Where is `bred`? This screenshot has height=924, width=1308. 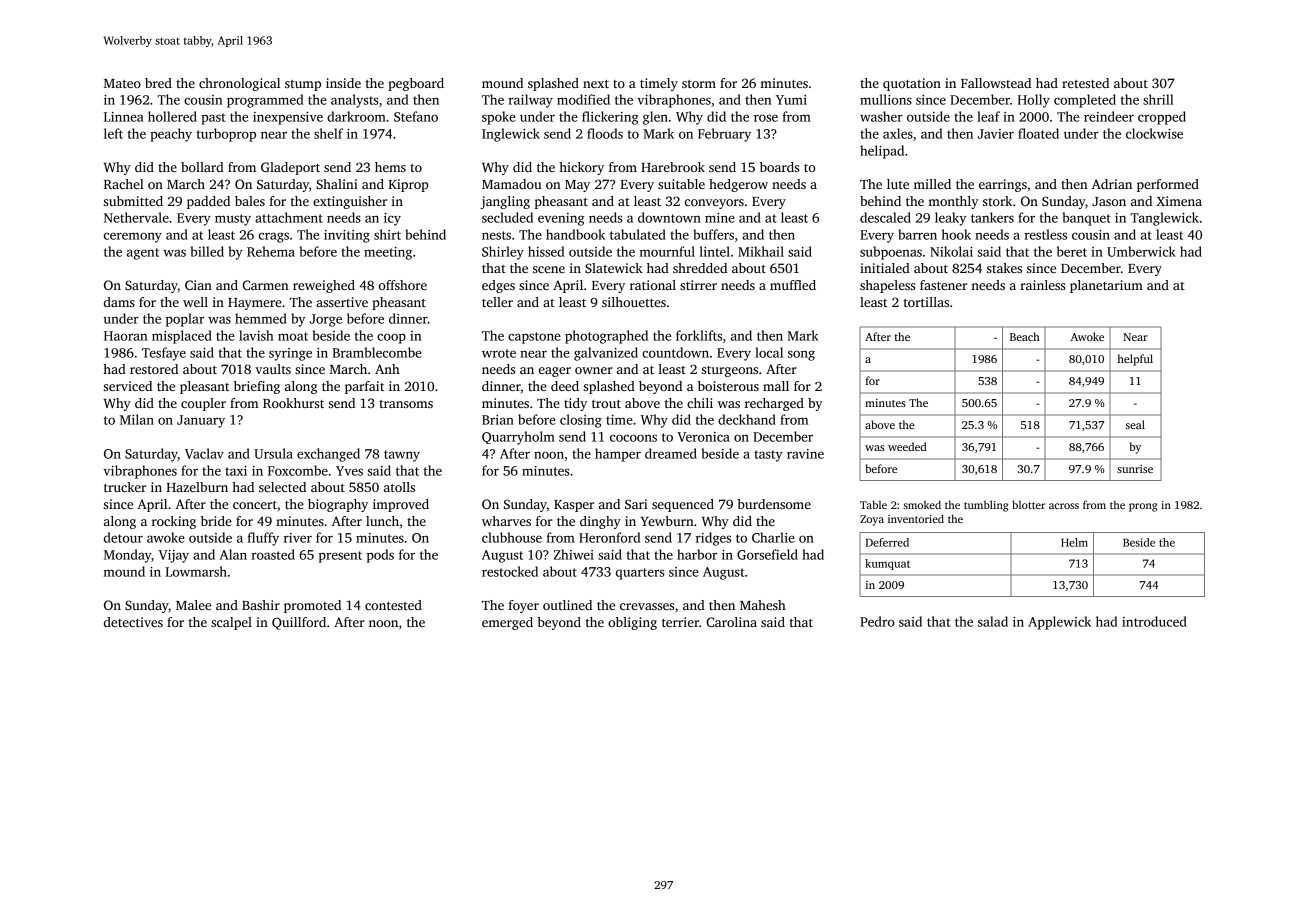
bred is located at coordinates (158, 83).
